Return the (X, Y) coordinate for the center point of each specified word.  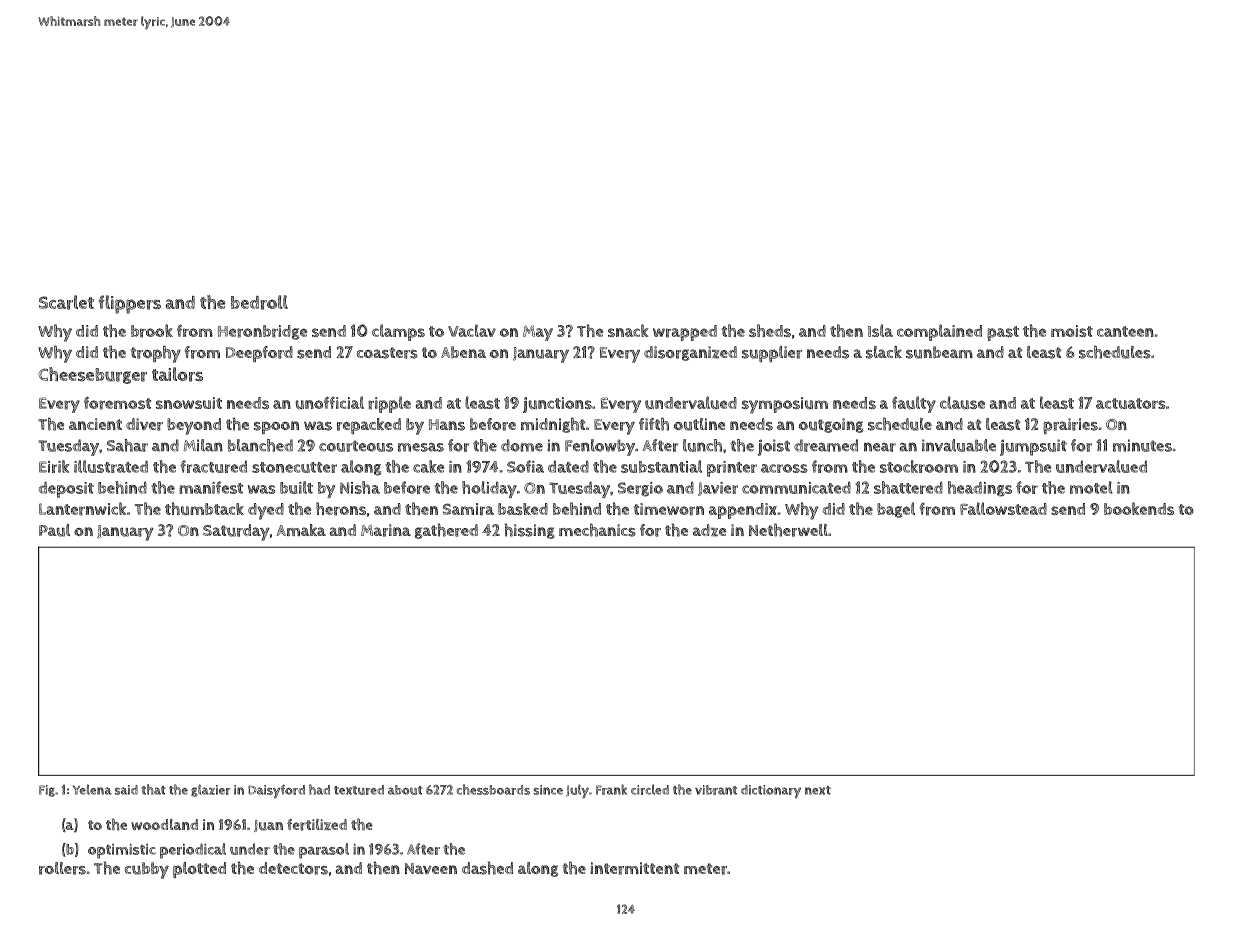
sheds (770, 330)
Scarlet (66, 302)
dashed (487, 868)
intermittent (634, 868)
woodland (164, 824)
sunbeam (939, 352)
